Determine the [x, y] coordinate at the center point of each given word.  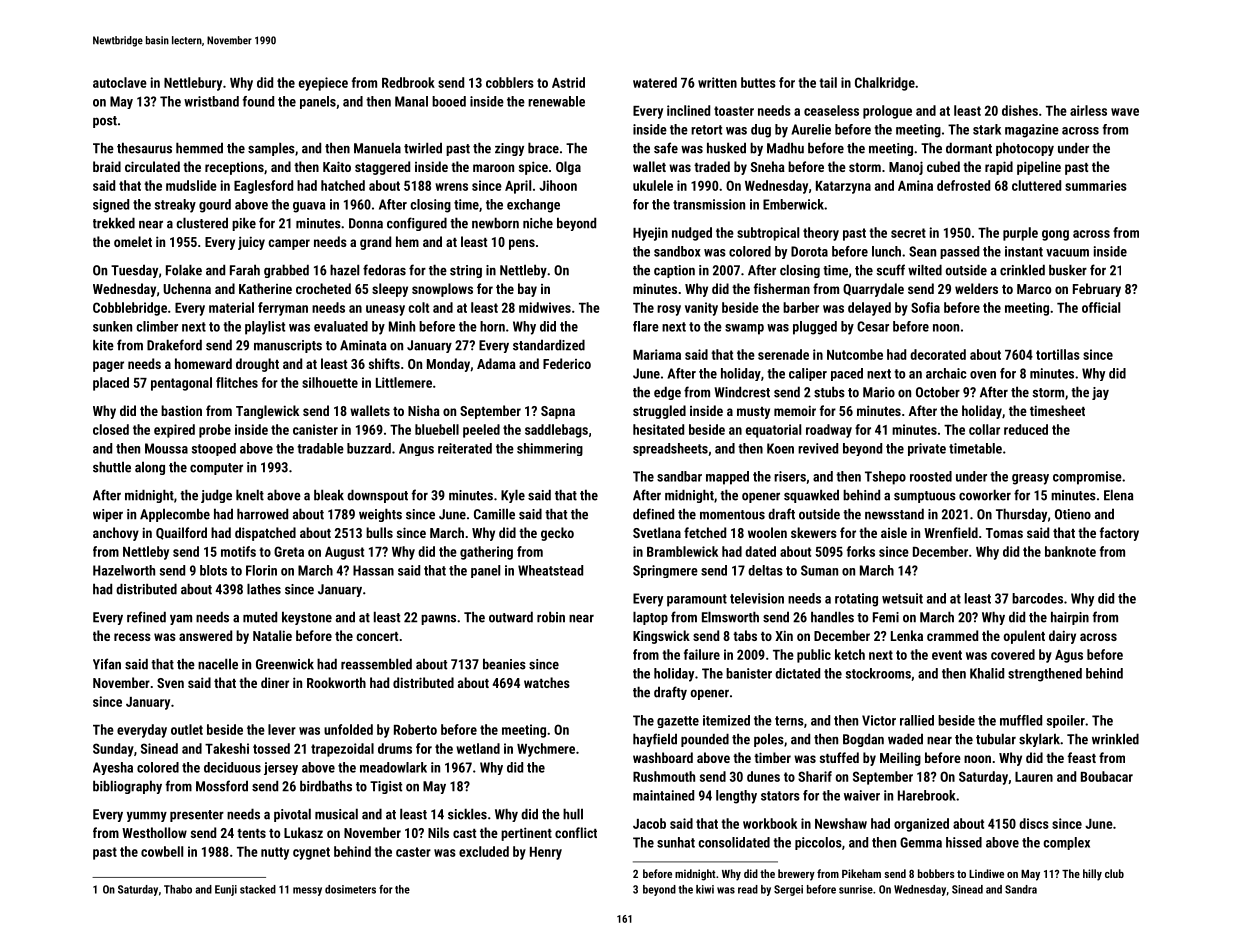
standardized [549, 345]
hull [573, 814]
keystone [307, 618]
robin [551, 617]
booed [449, 101]
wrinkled [1115, 739]
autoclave [120, 82]
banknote [1070, 551]
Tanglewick [267, 412]
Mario [879, 392]
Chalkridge [885, 84]
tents [251, 833]
